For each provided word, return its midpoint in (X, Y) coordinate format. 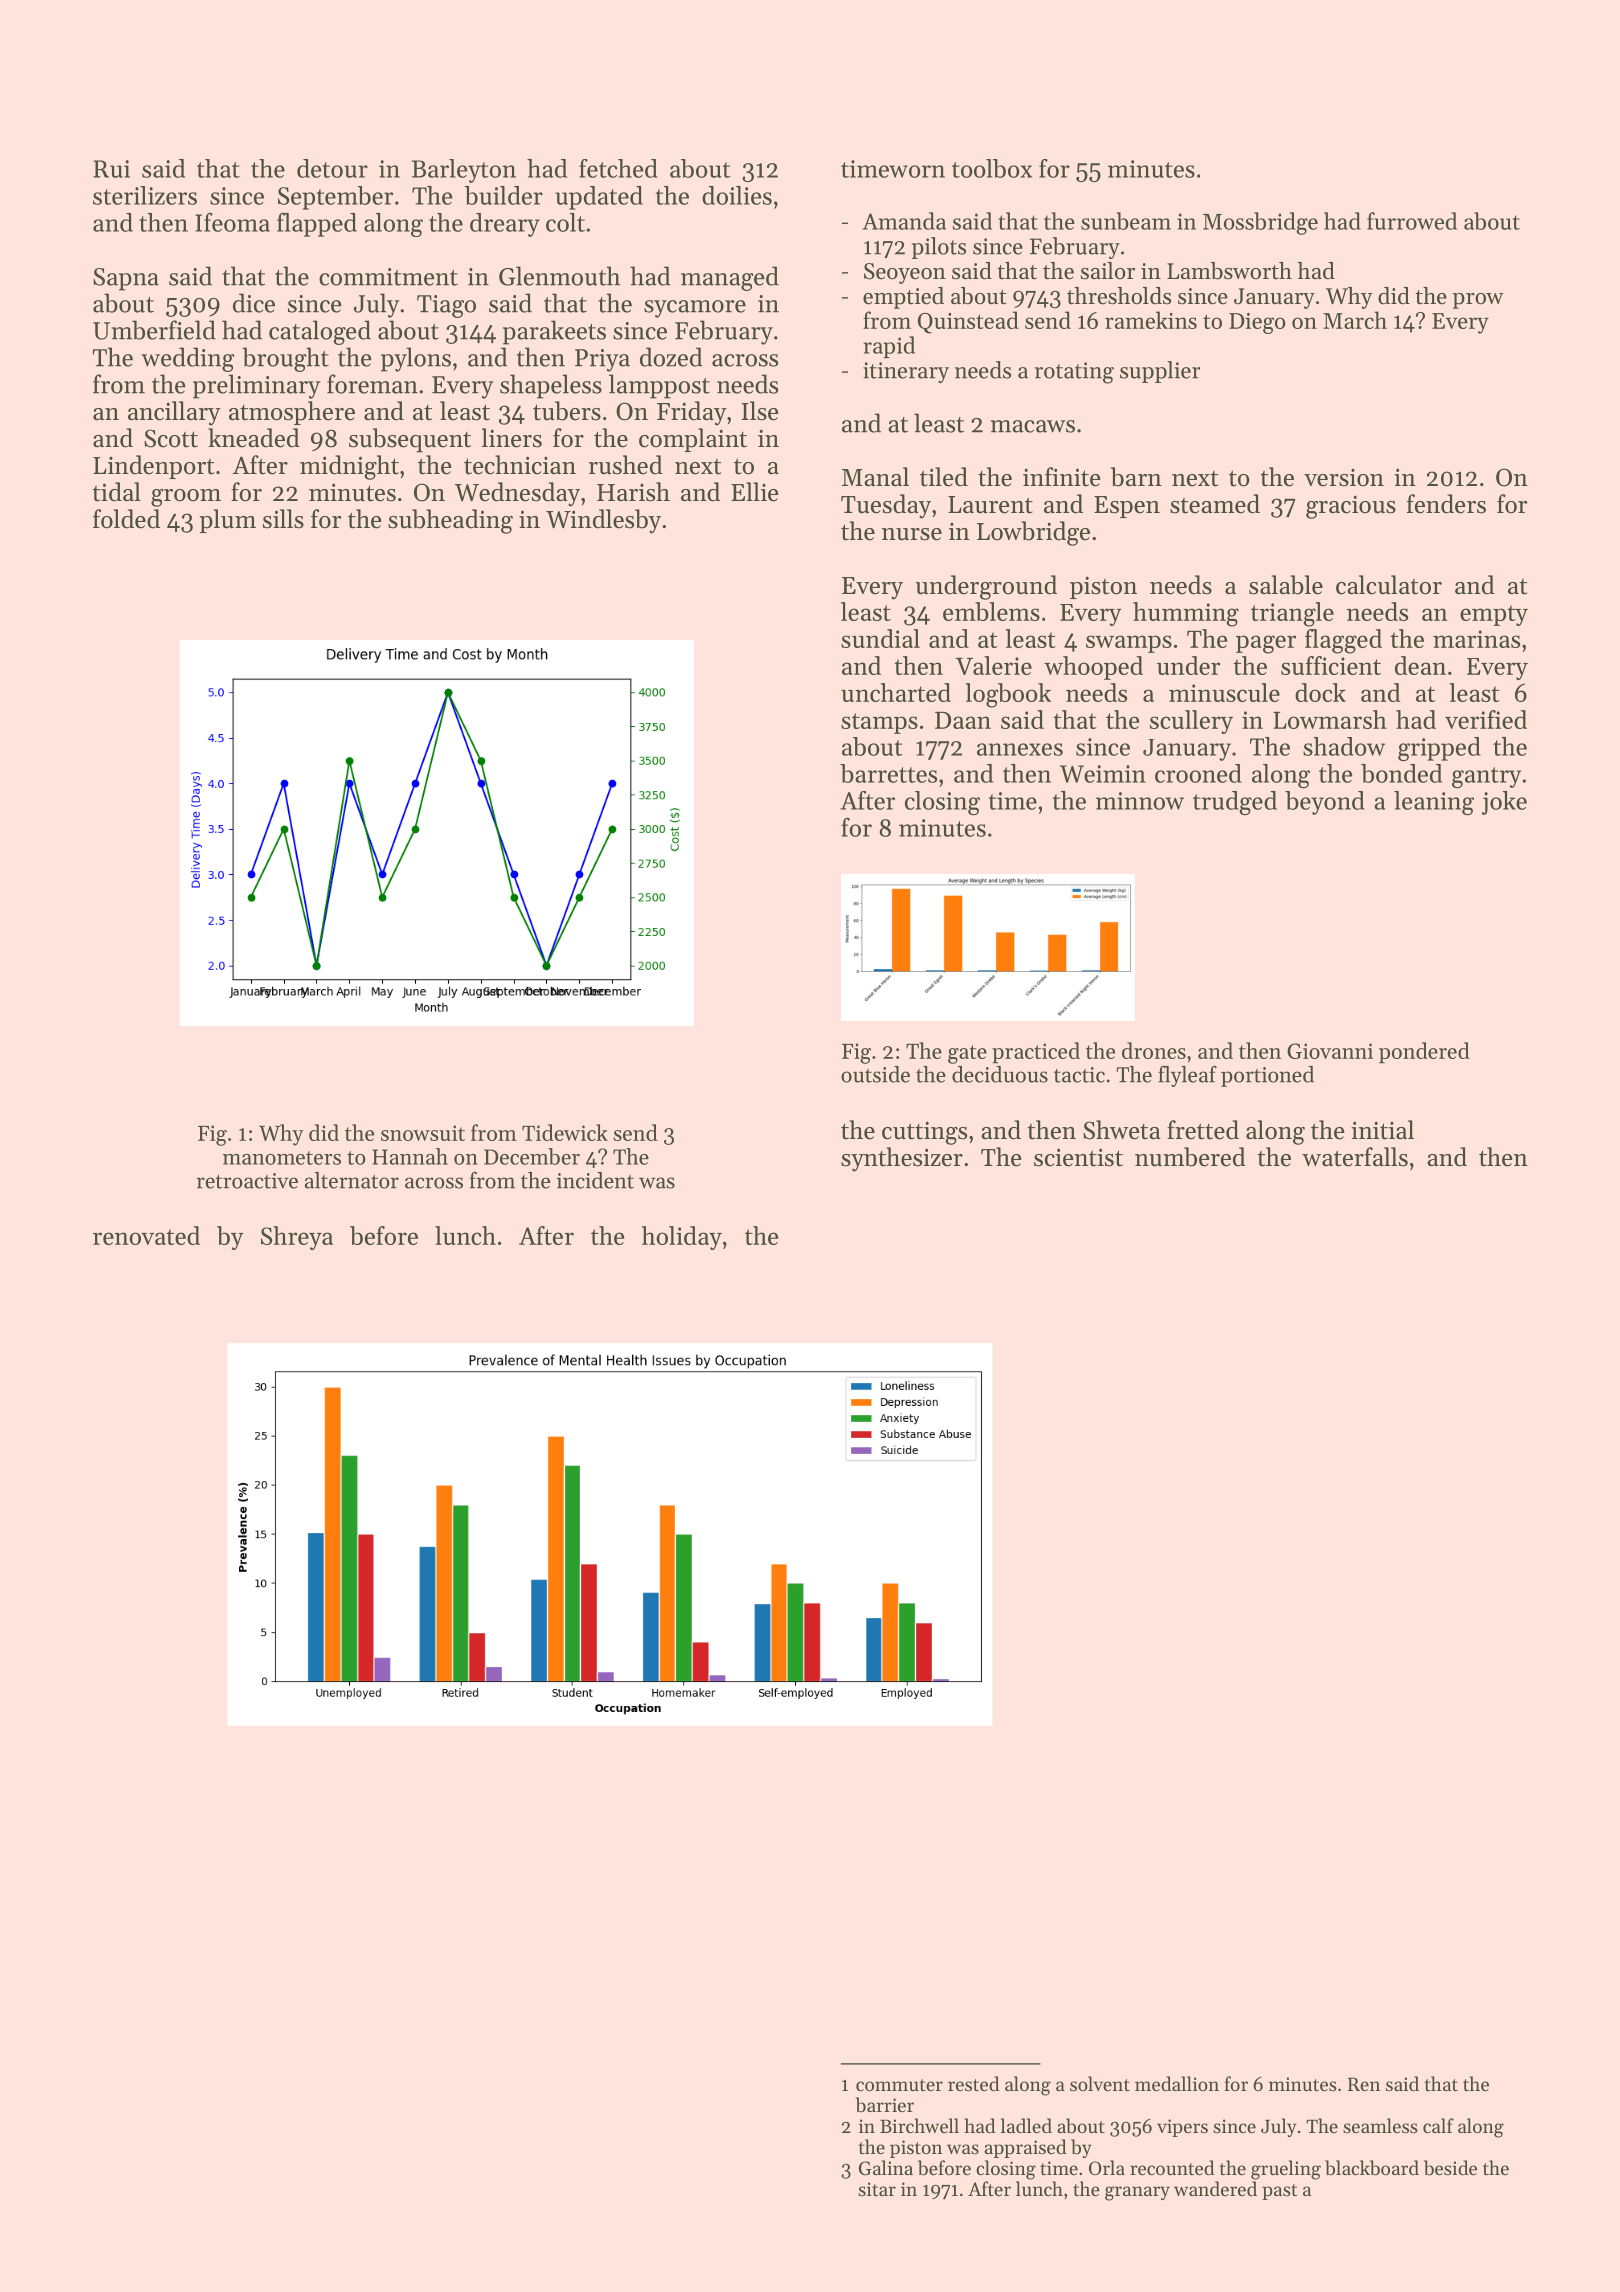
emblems (991, 611)
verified (1486, 719)
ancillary (174, 413)
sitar (877, 2189)
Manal (875, 476)
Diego (1257, 323)
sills (283, 519)
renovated (146, 1235)
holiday (682, 1238)
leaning (1434, 803)
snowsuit (423, 1133)
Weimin (1103, 774)
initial (1382, 1130)
